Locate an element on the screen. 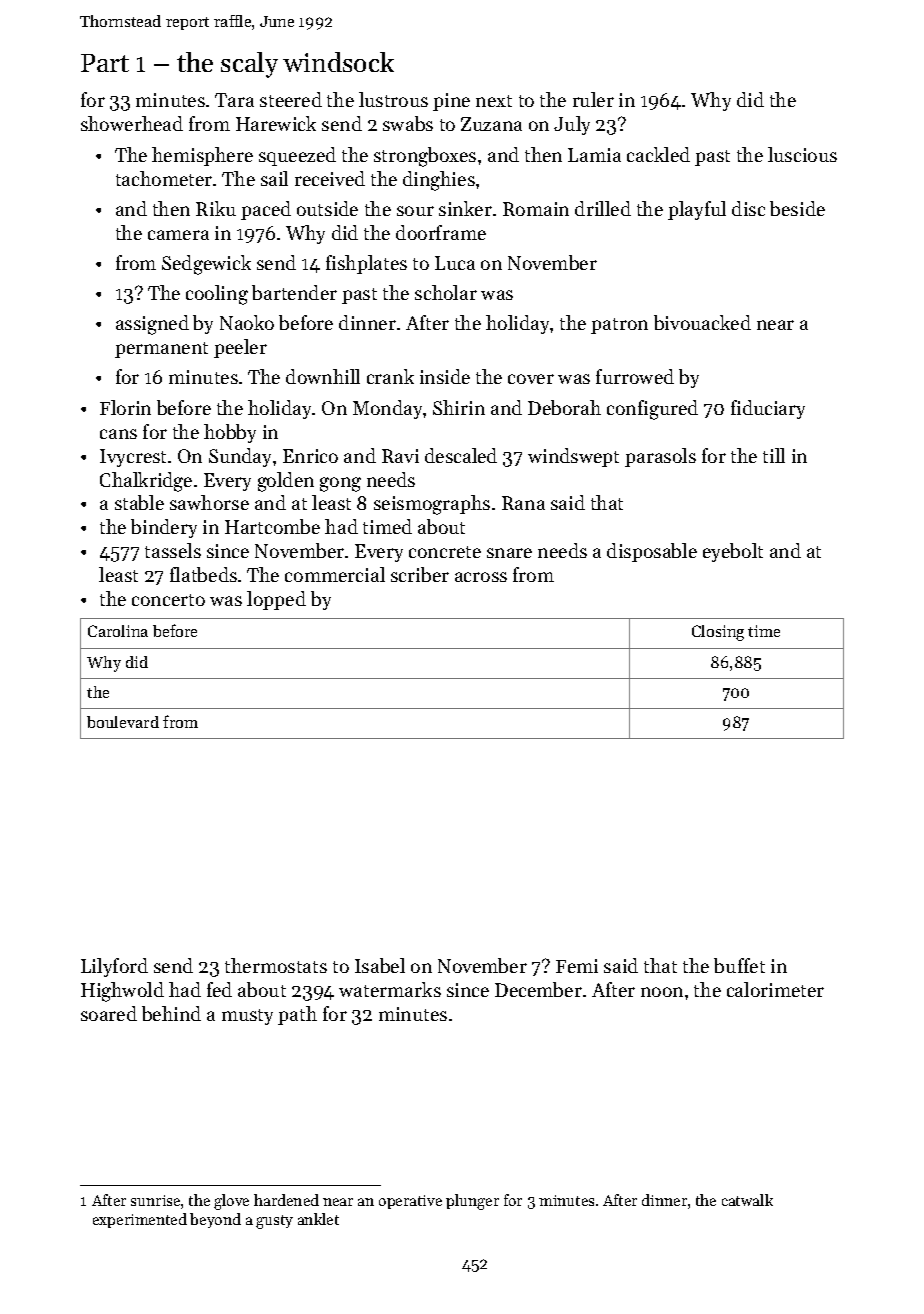  Part is located at coordinates (105, 63).
